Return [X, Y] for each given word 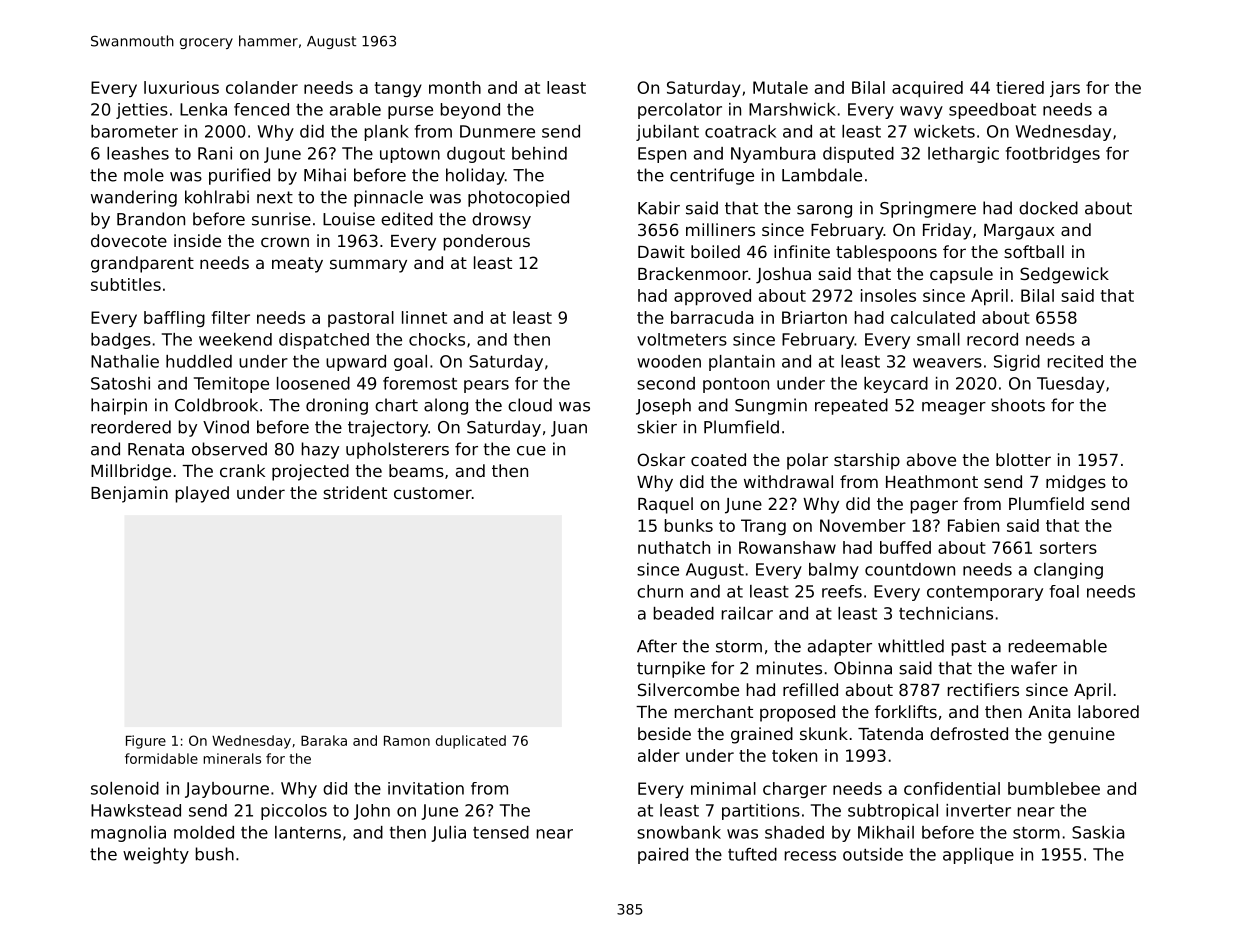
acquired [927, 89]
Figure [146, 742]
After [657, 646]
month [455, 87]
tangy [398, 89]
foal [1064, 591]
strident [355, 492]
